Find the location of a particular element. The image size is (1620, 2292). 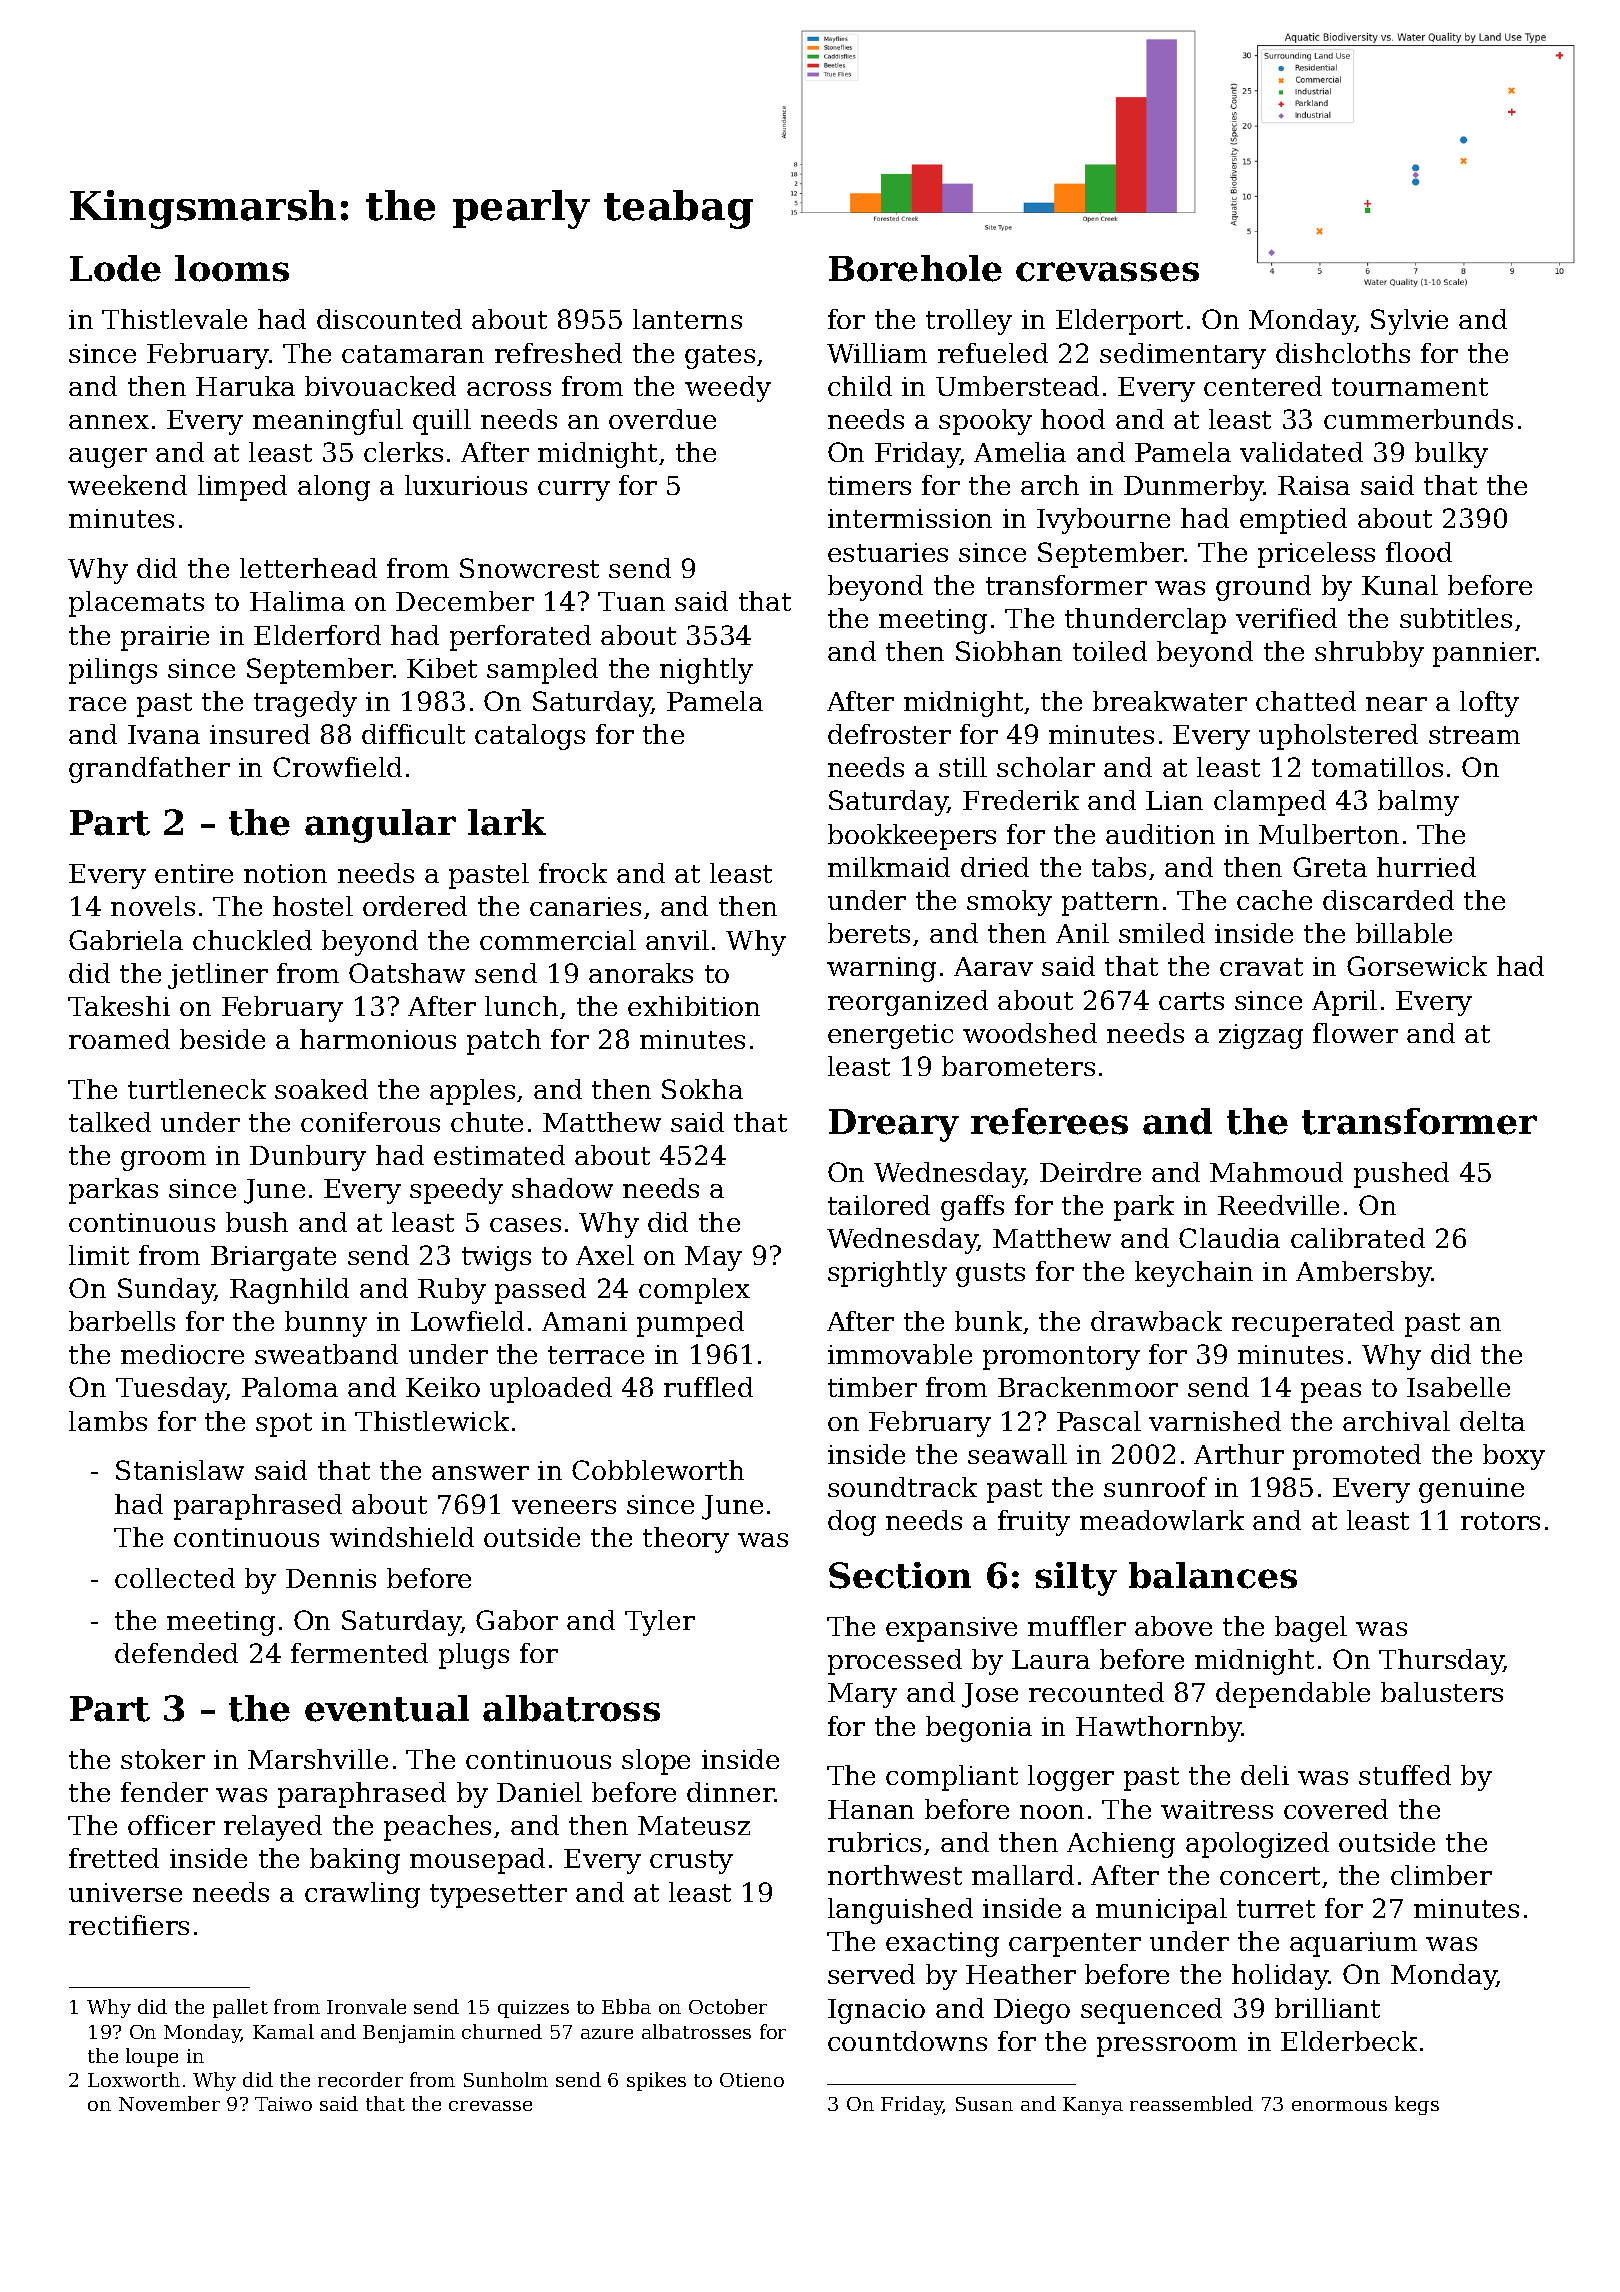

Borehole is located at coordinates (915, 268).
